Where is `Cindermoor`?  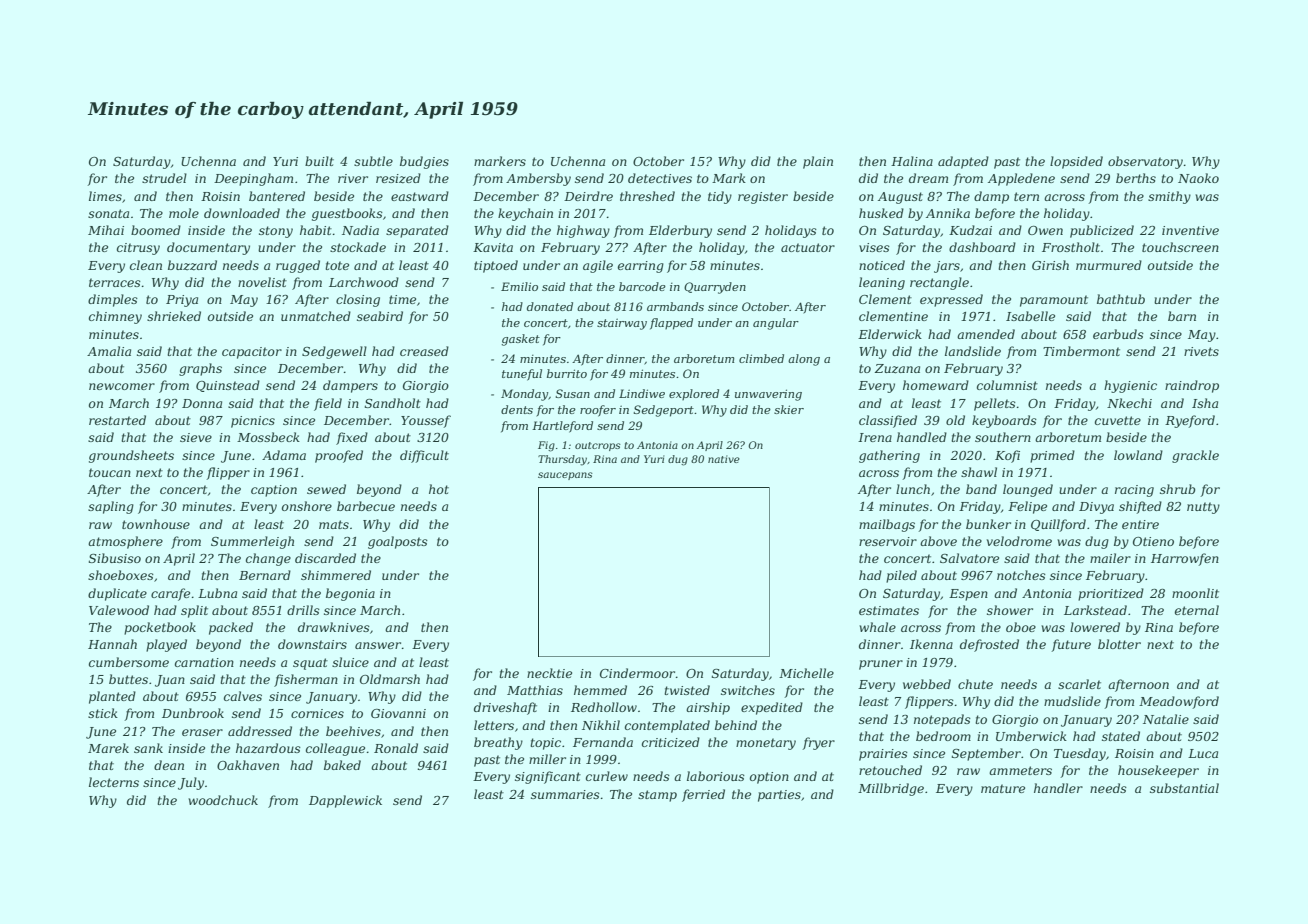 Cindermoor is located at coordinates (637, 673).
